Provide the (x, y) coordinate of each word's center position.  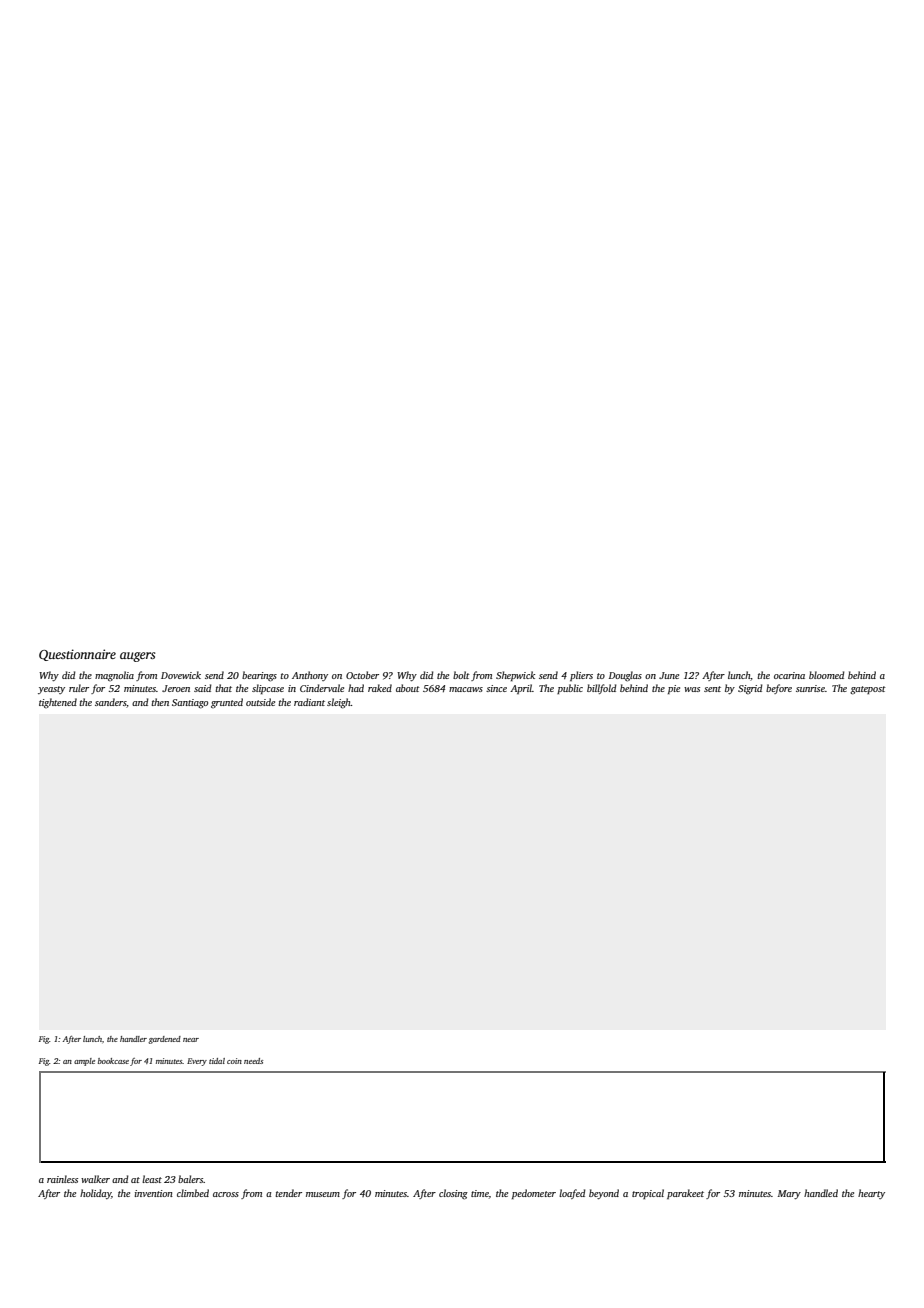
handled (821, 1193)
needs (253, 1061)
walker (95, 1179)
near (191, 1040)
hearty (871, 1194)
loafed (572, 1194)
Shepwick (515, 676)
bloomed (827, 675)
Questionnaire (77, 655)
